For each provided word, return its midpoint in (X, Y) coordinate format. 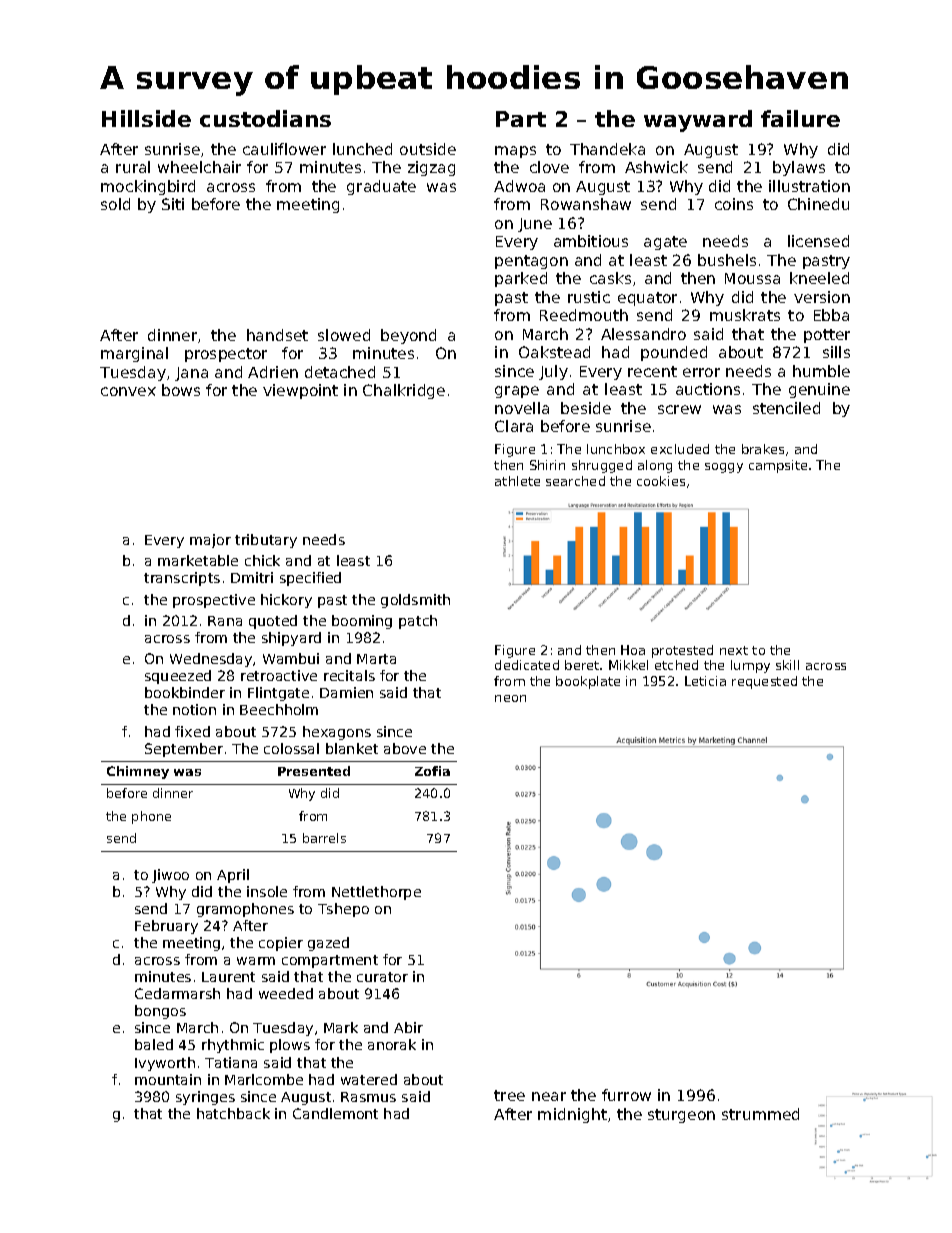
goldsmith (415, 601)
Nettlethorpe (376, 893)
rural (133, 167)
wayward (698, 121)
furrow (626, 1095)
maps (515, 152)
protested (682, 651)
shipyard (291, 639)
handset (277, 335)
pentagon (531, 262)
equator (647, 299)
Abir (408, 1027)
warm (256, 961)
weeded (286, 993)
